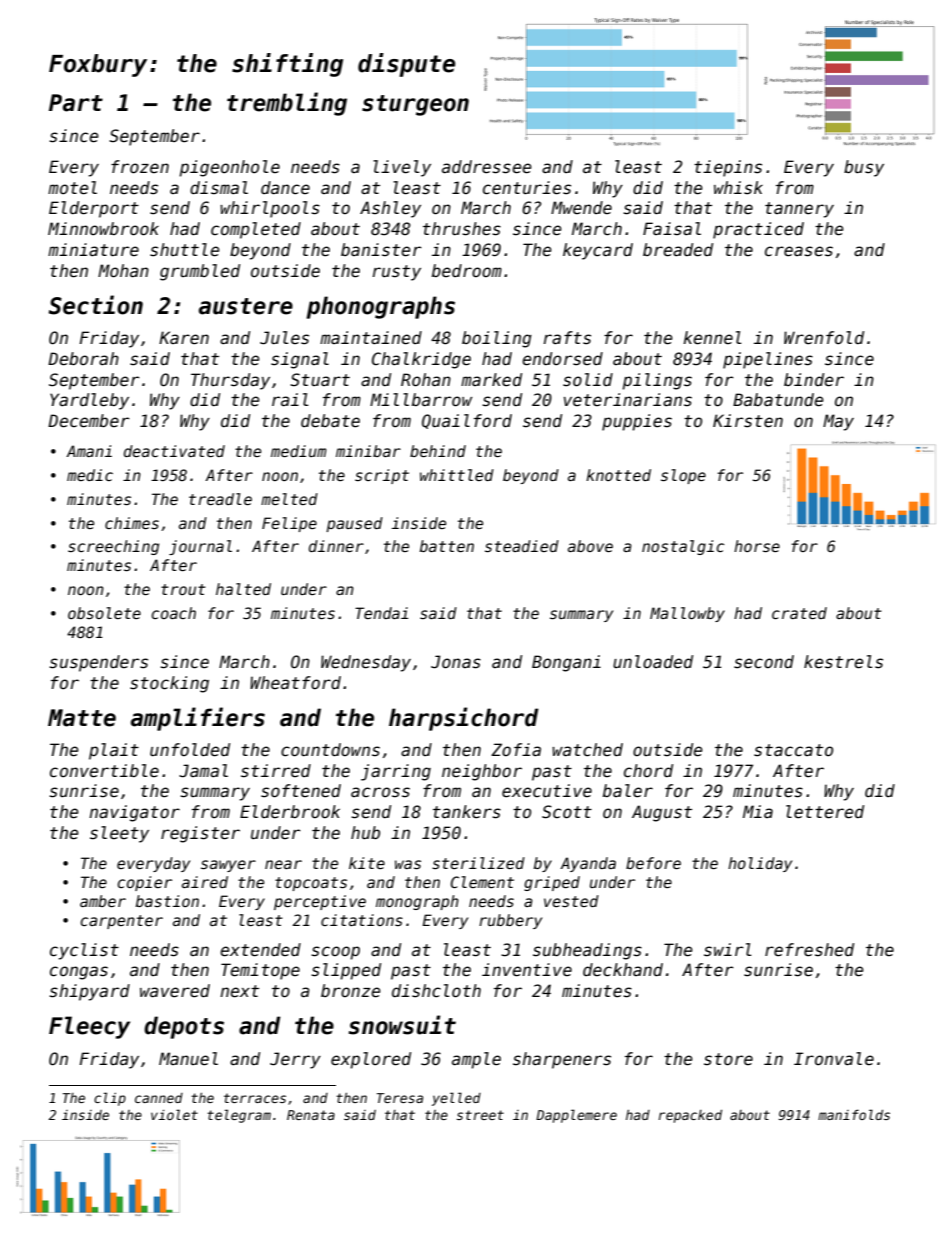  Describe the element at coordinates (390, 209) in the screenshot. I see `Ashley` at that location.
